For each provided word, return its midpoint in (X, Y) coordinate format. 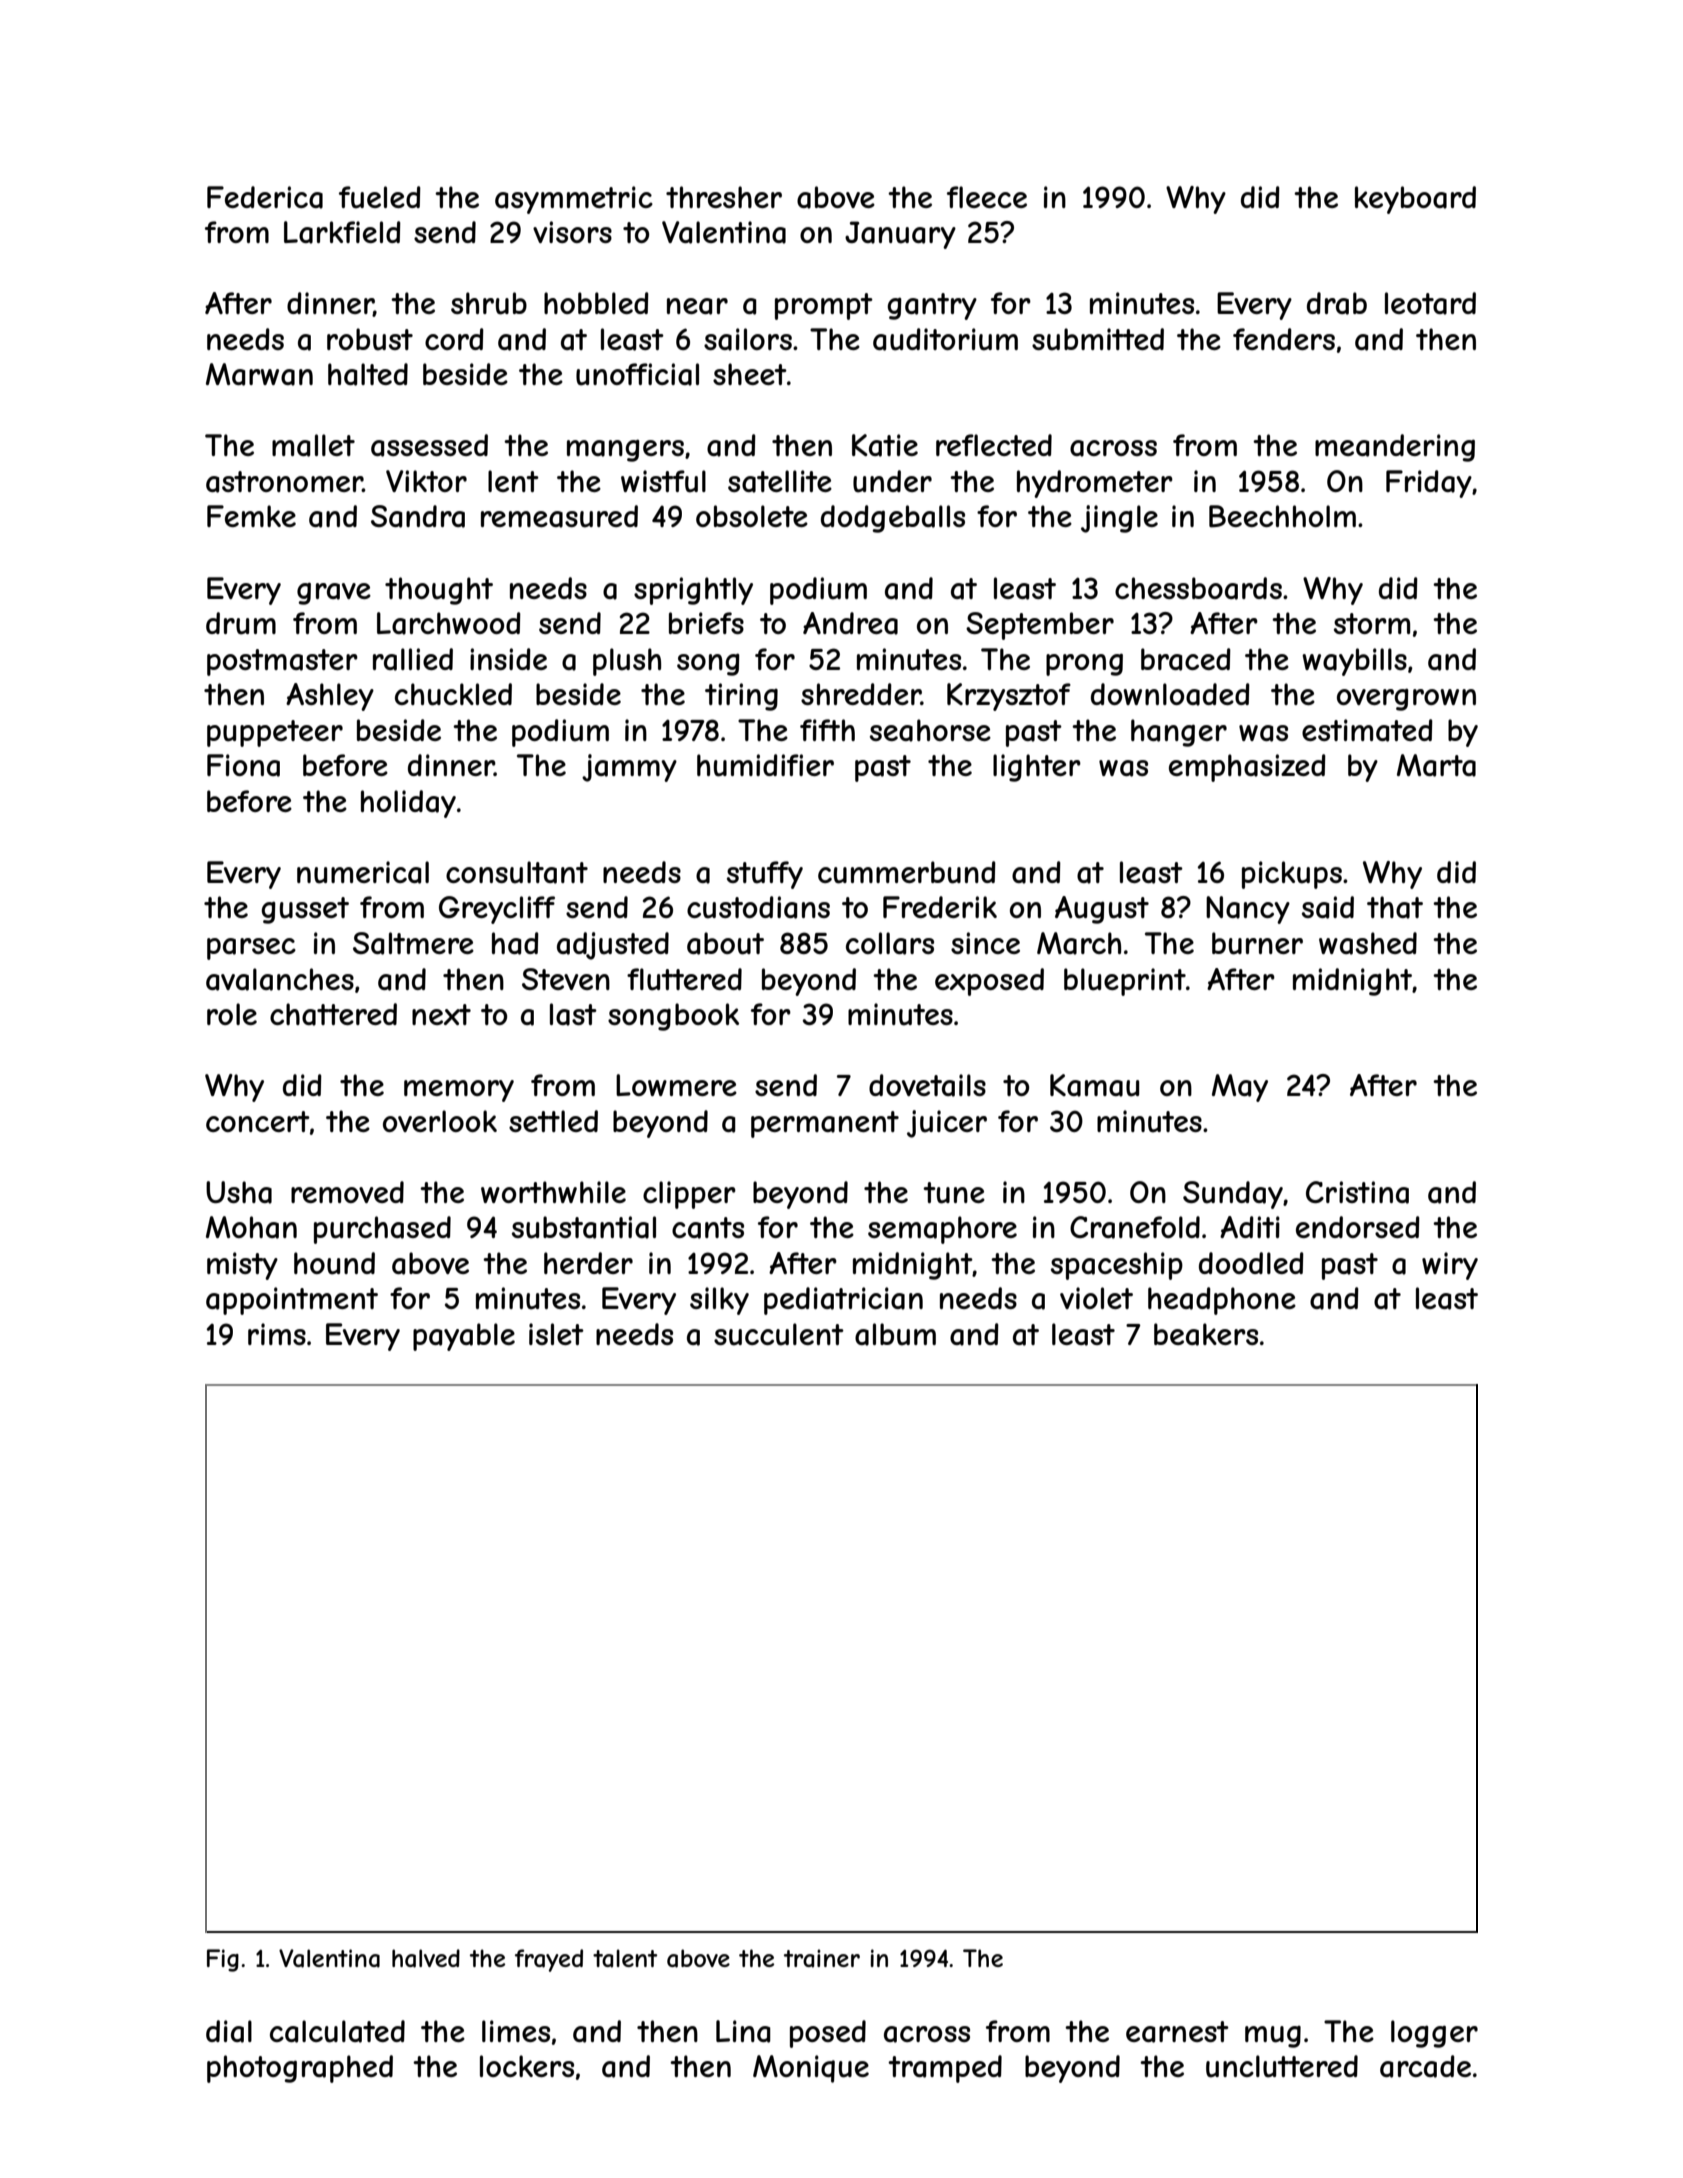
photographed (300, 2069)
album (895, 1334)
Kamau (1094, 1085)
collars (890, 943)
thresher (724, 197)
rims (277, 1334)
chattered (333, 1014)
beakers (1206, 1334)
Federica (265, 197)
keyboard (1415, 200)
